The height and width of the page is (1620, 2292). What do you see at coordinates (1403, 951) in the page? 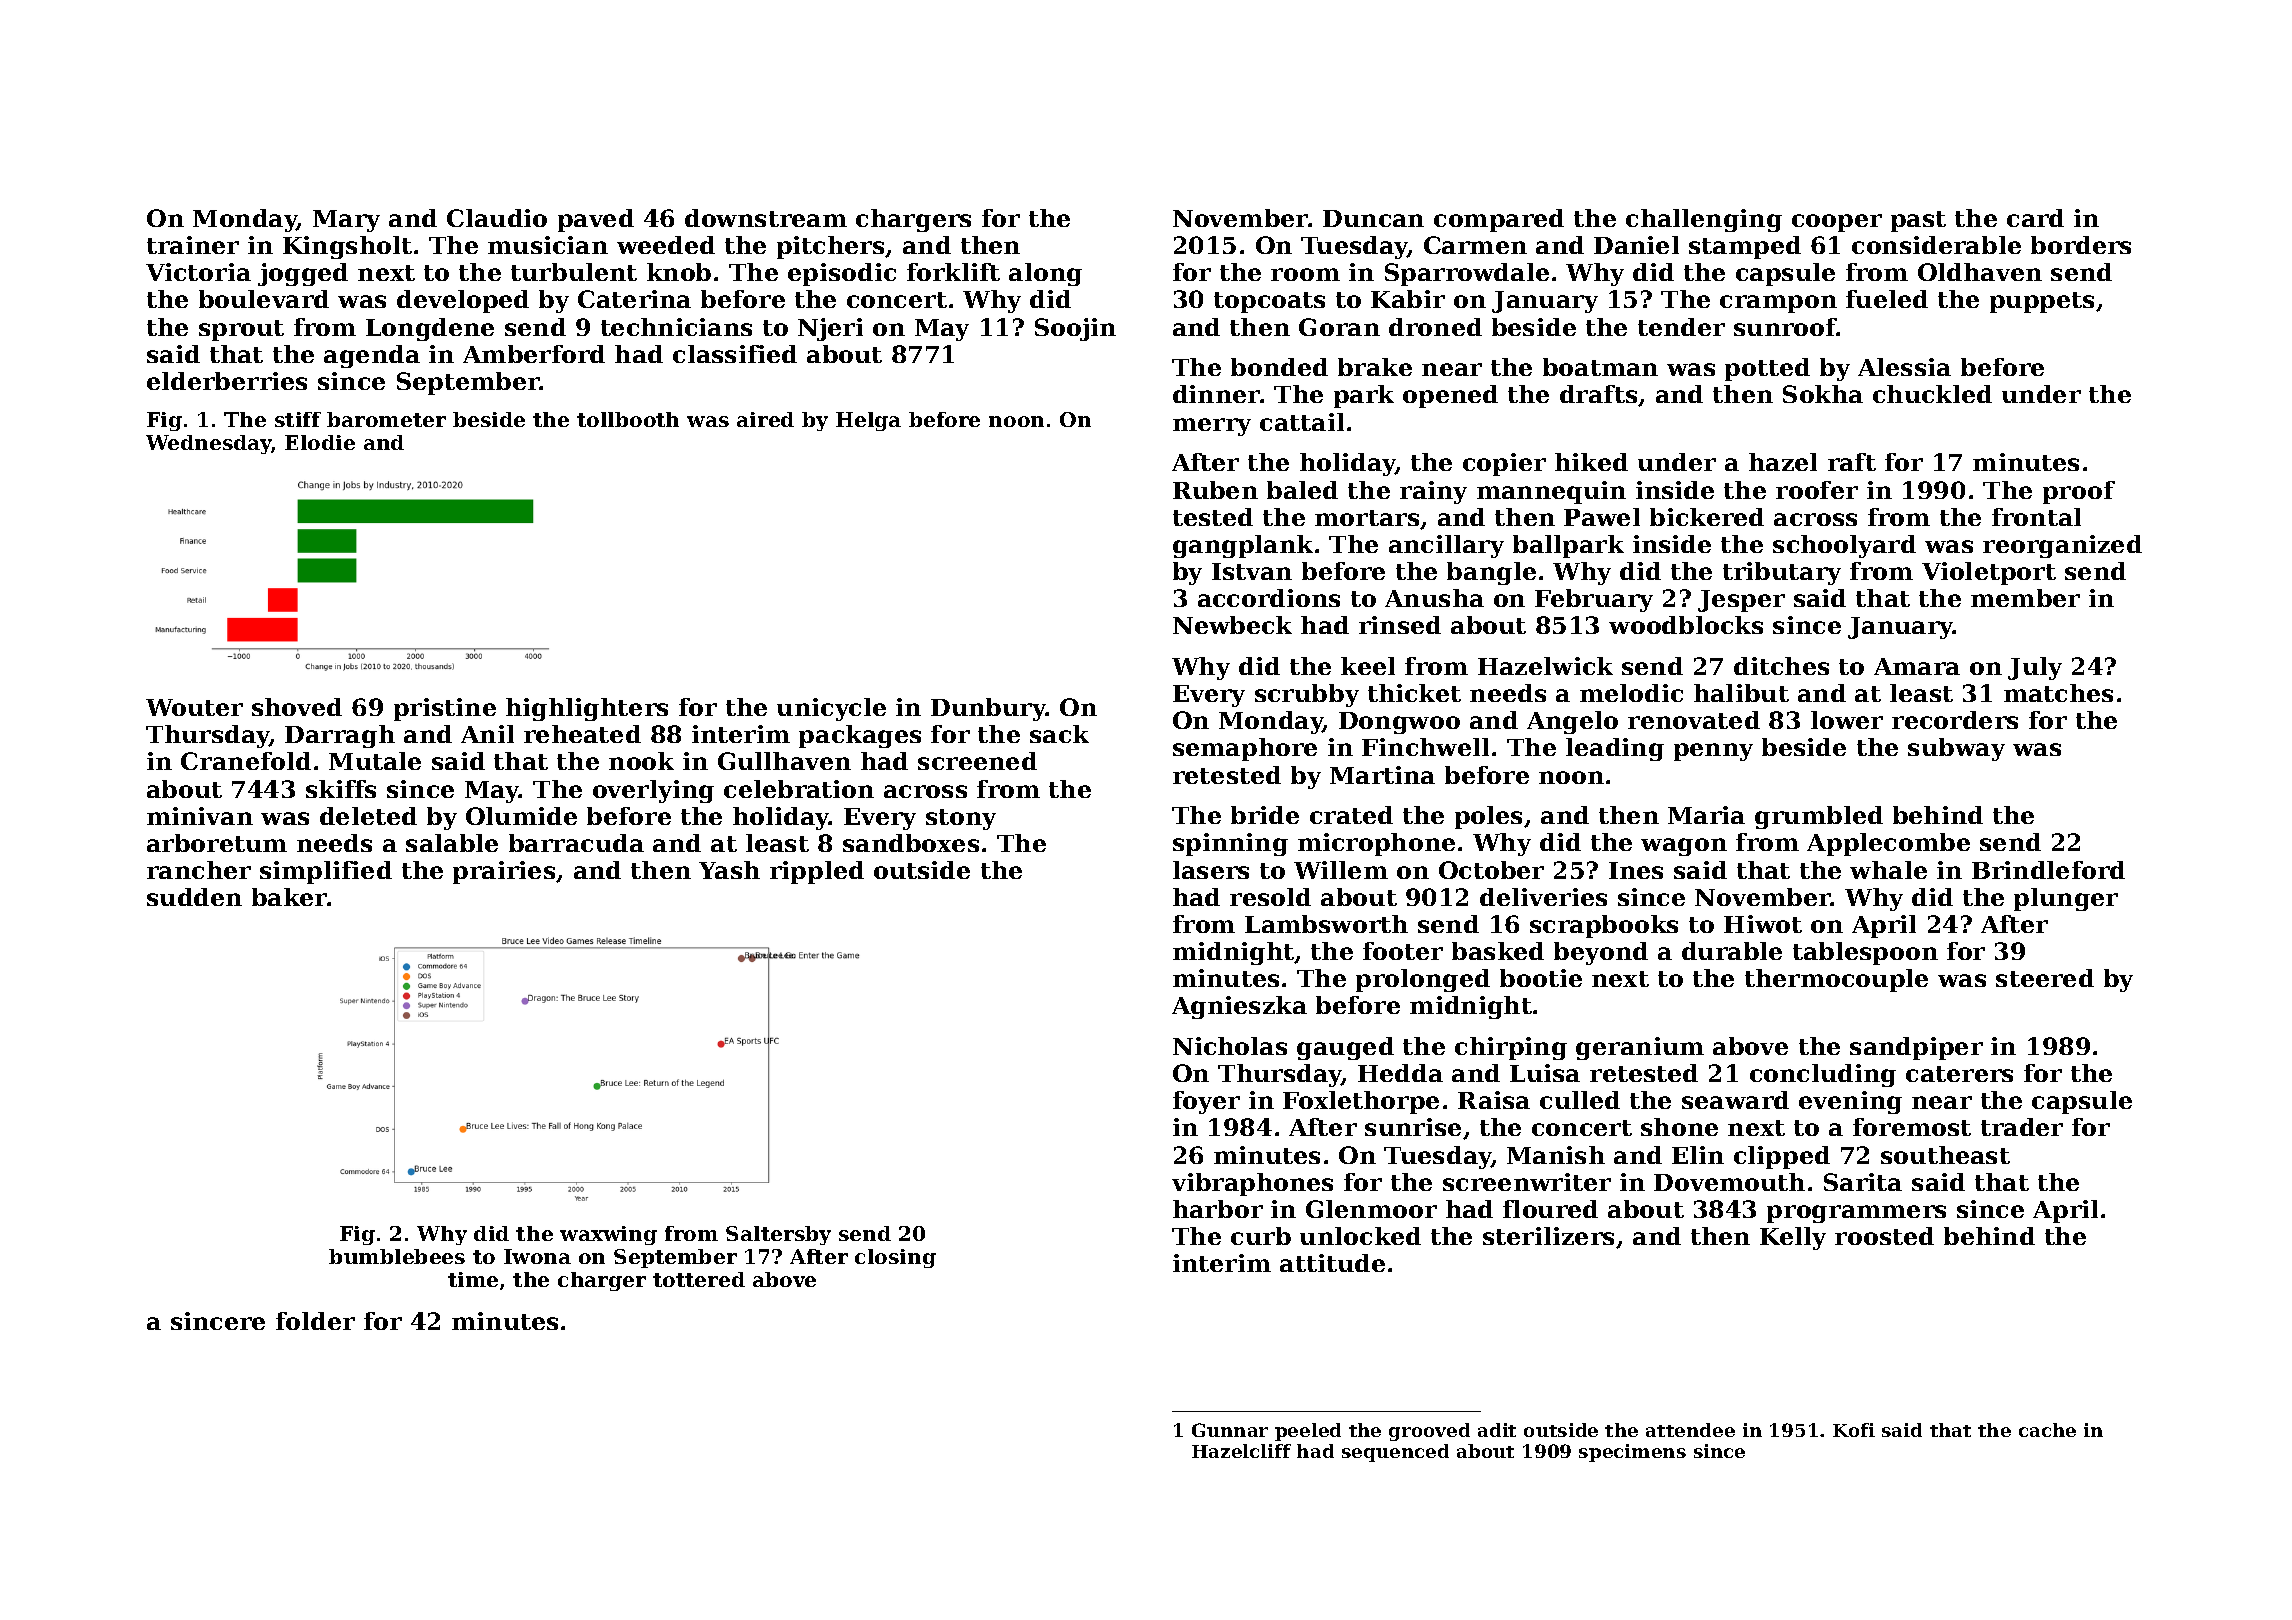
I see `footer` at bounding box center [1403, 951].
